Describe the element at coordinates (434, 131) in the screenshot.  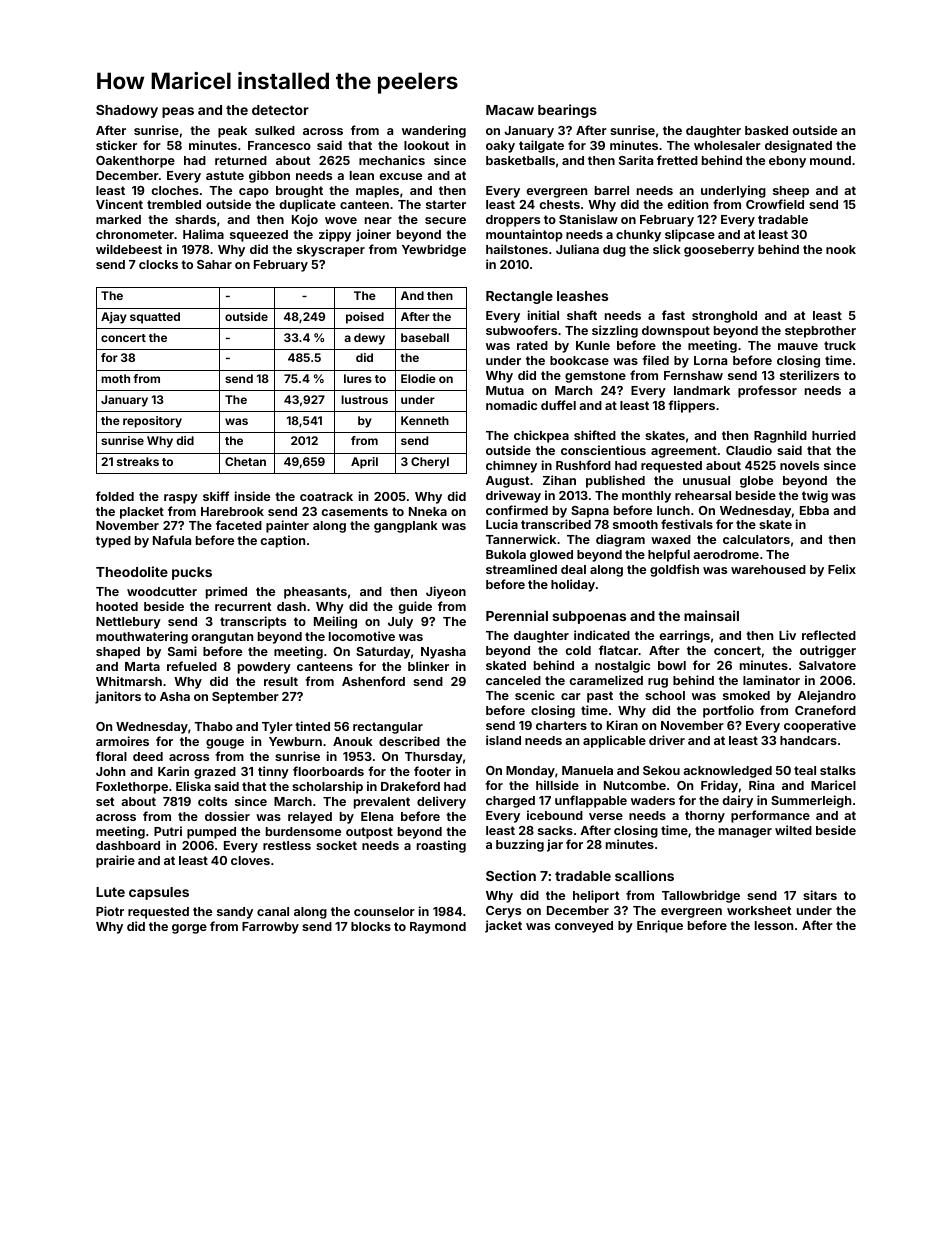
I see `wandering` at that location.
